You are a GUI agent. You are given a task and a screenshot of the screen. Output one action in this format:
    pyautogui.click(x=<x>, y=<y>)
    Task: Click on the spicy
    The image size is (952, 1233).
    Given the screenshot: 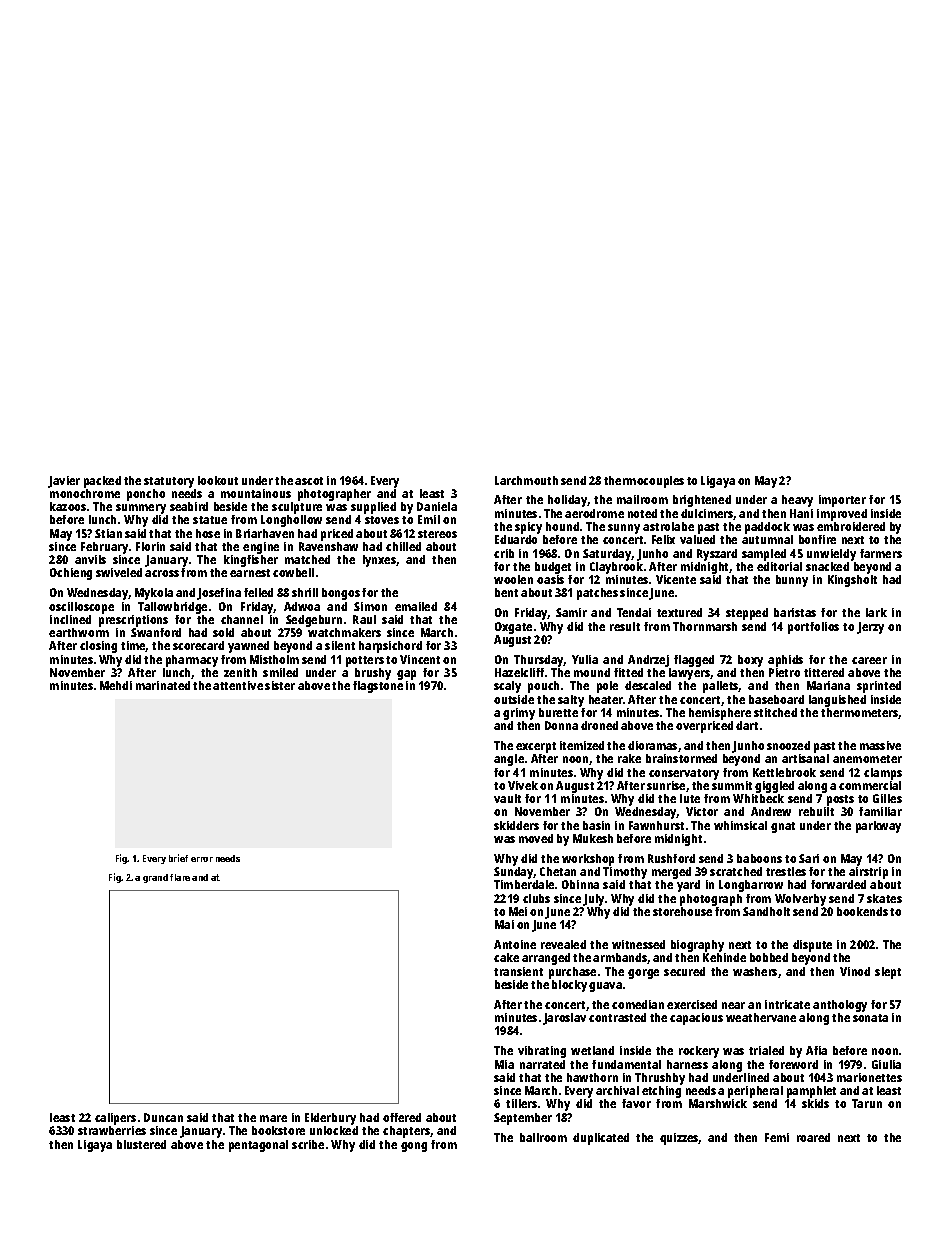 What is the action you would take?
    pyautogui.click(x=528, y=528)
